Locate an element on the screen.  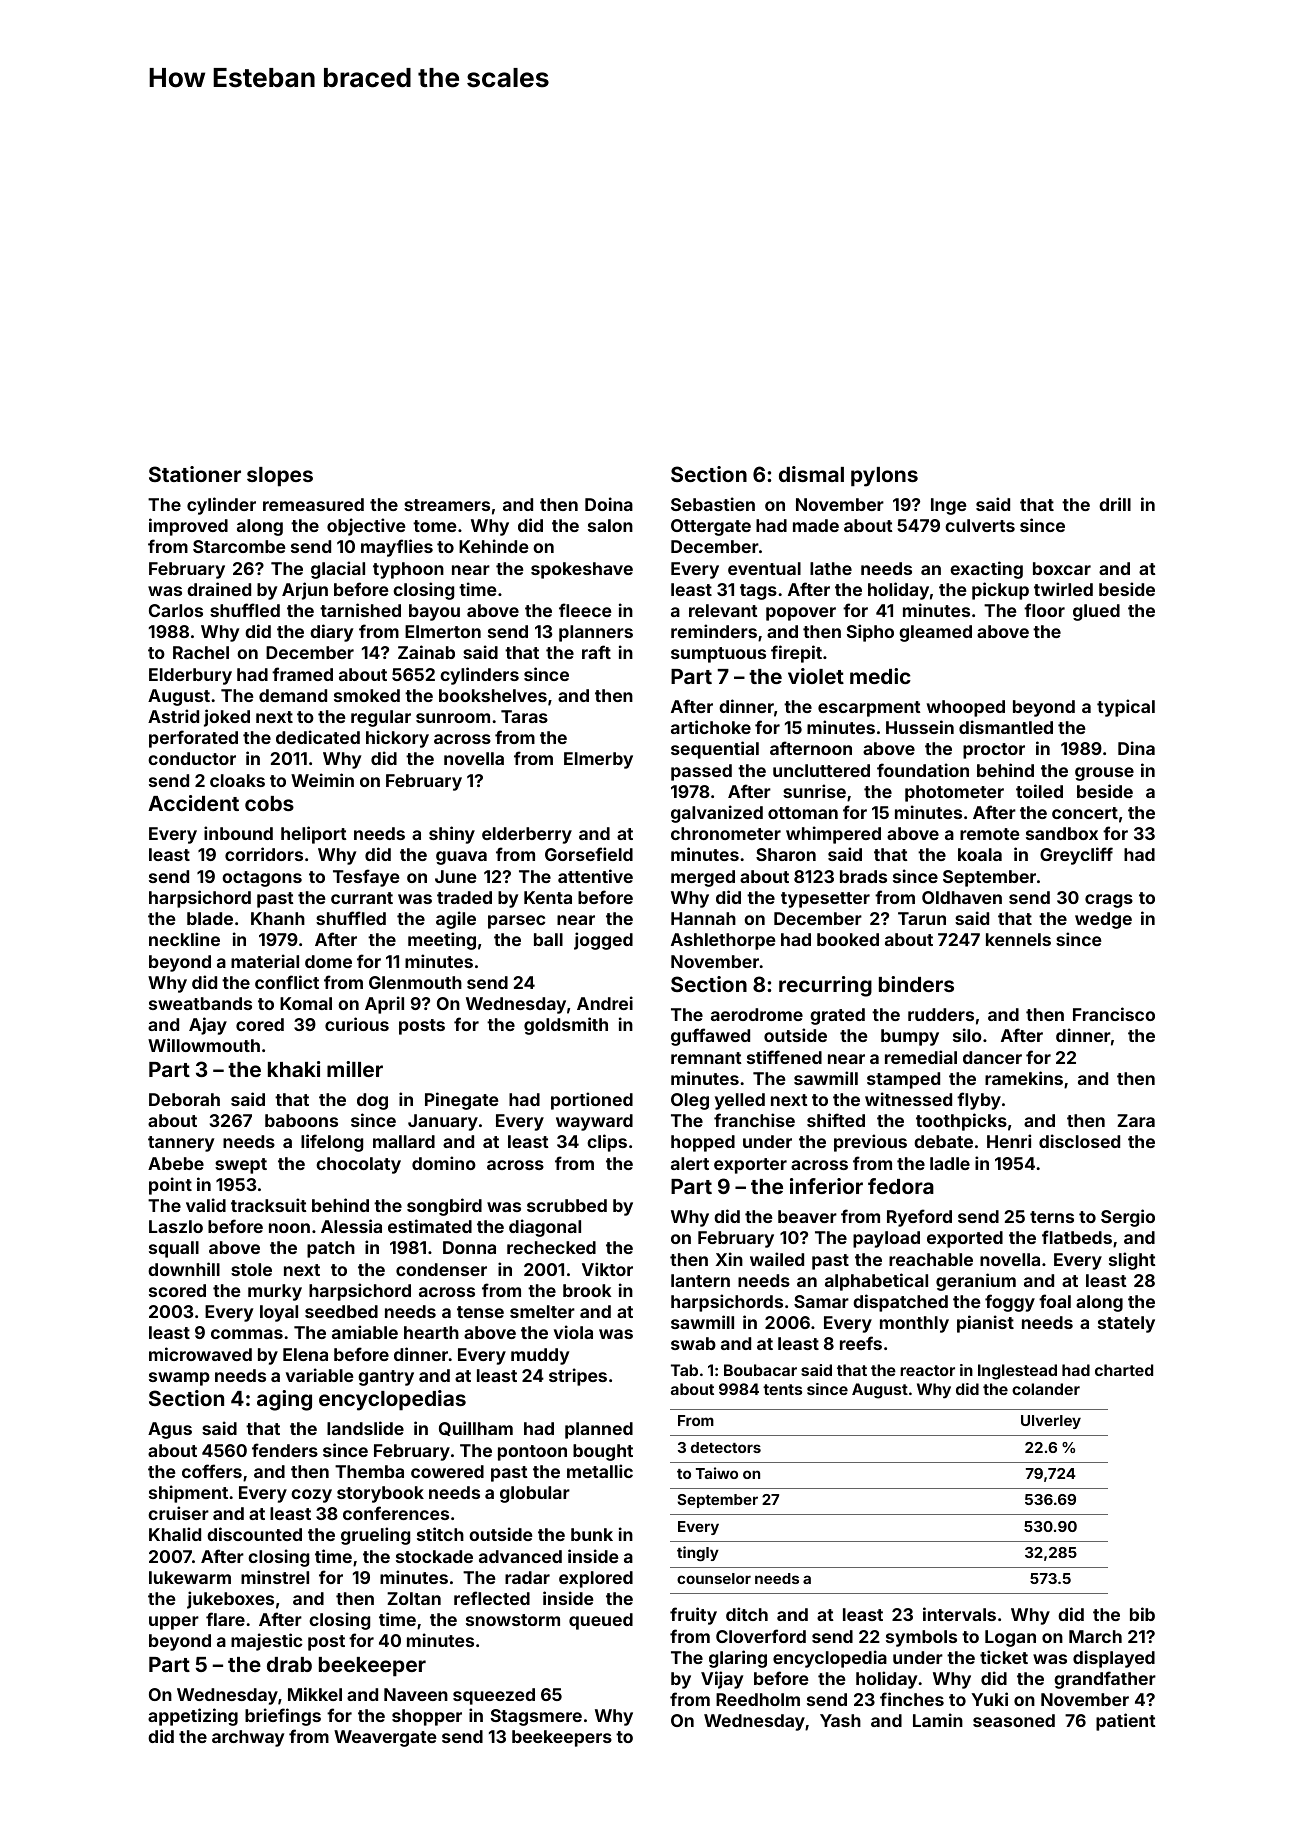
boxcar is located at coordinates (1062, 568).
